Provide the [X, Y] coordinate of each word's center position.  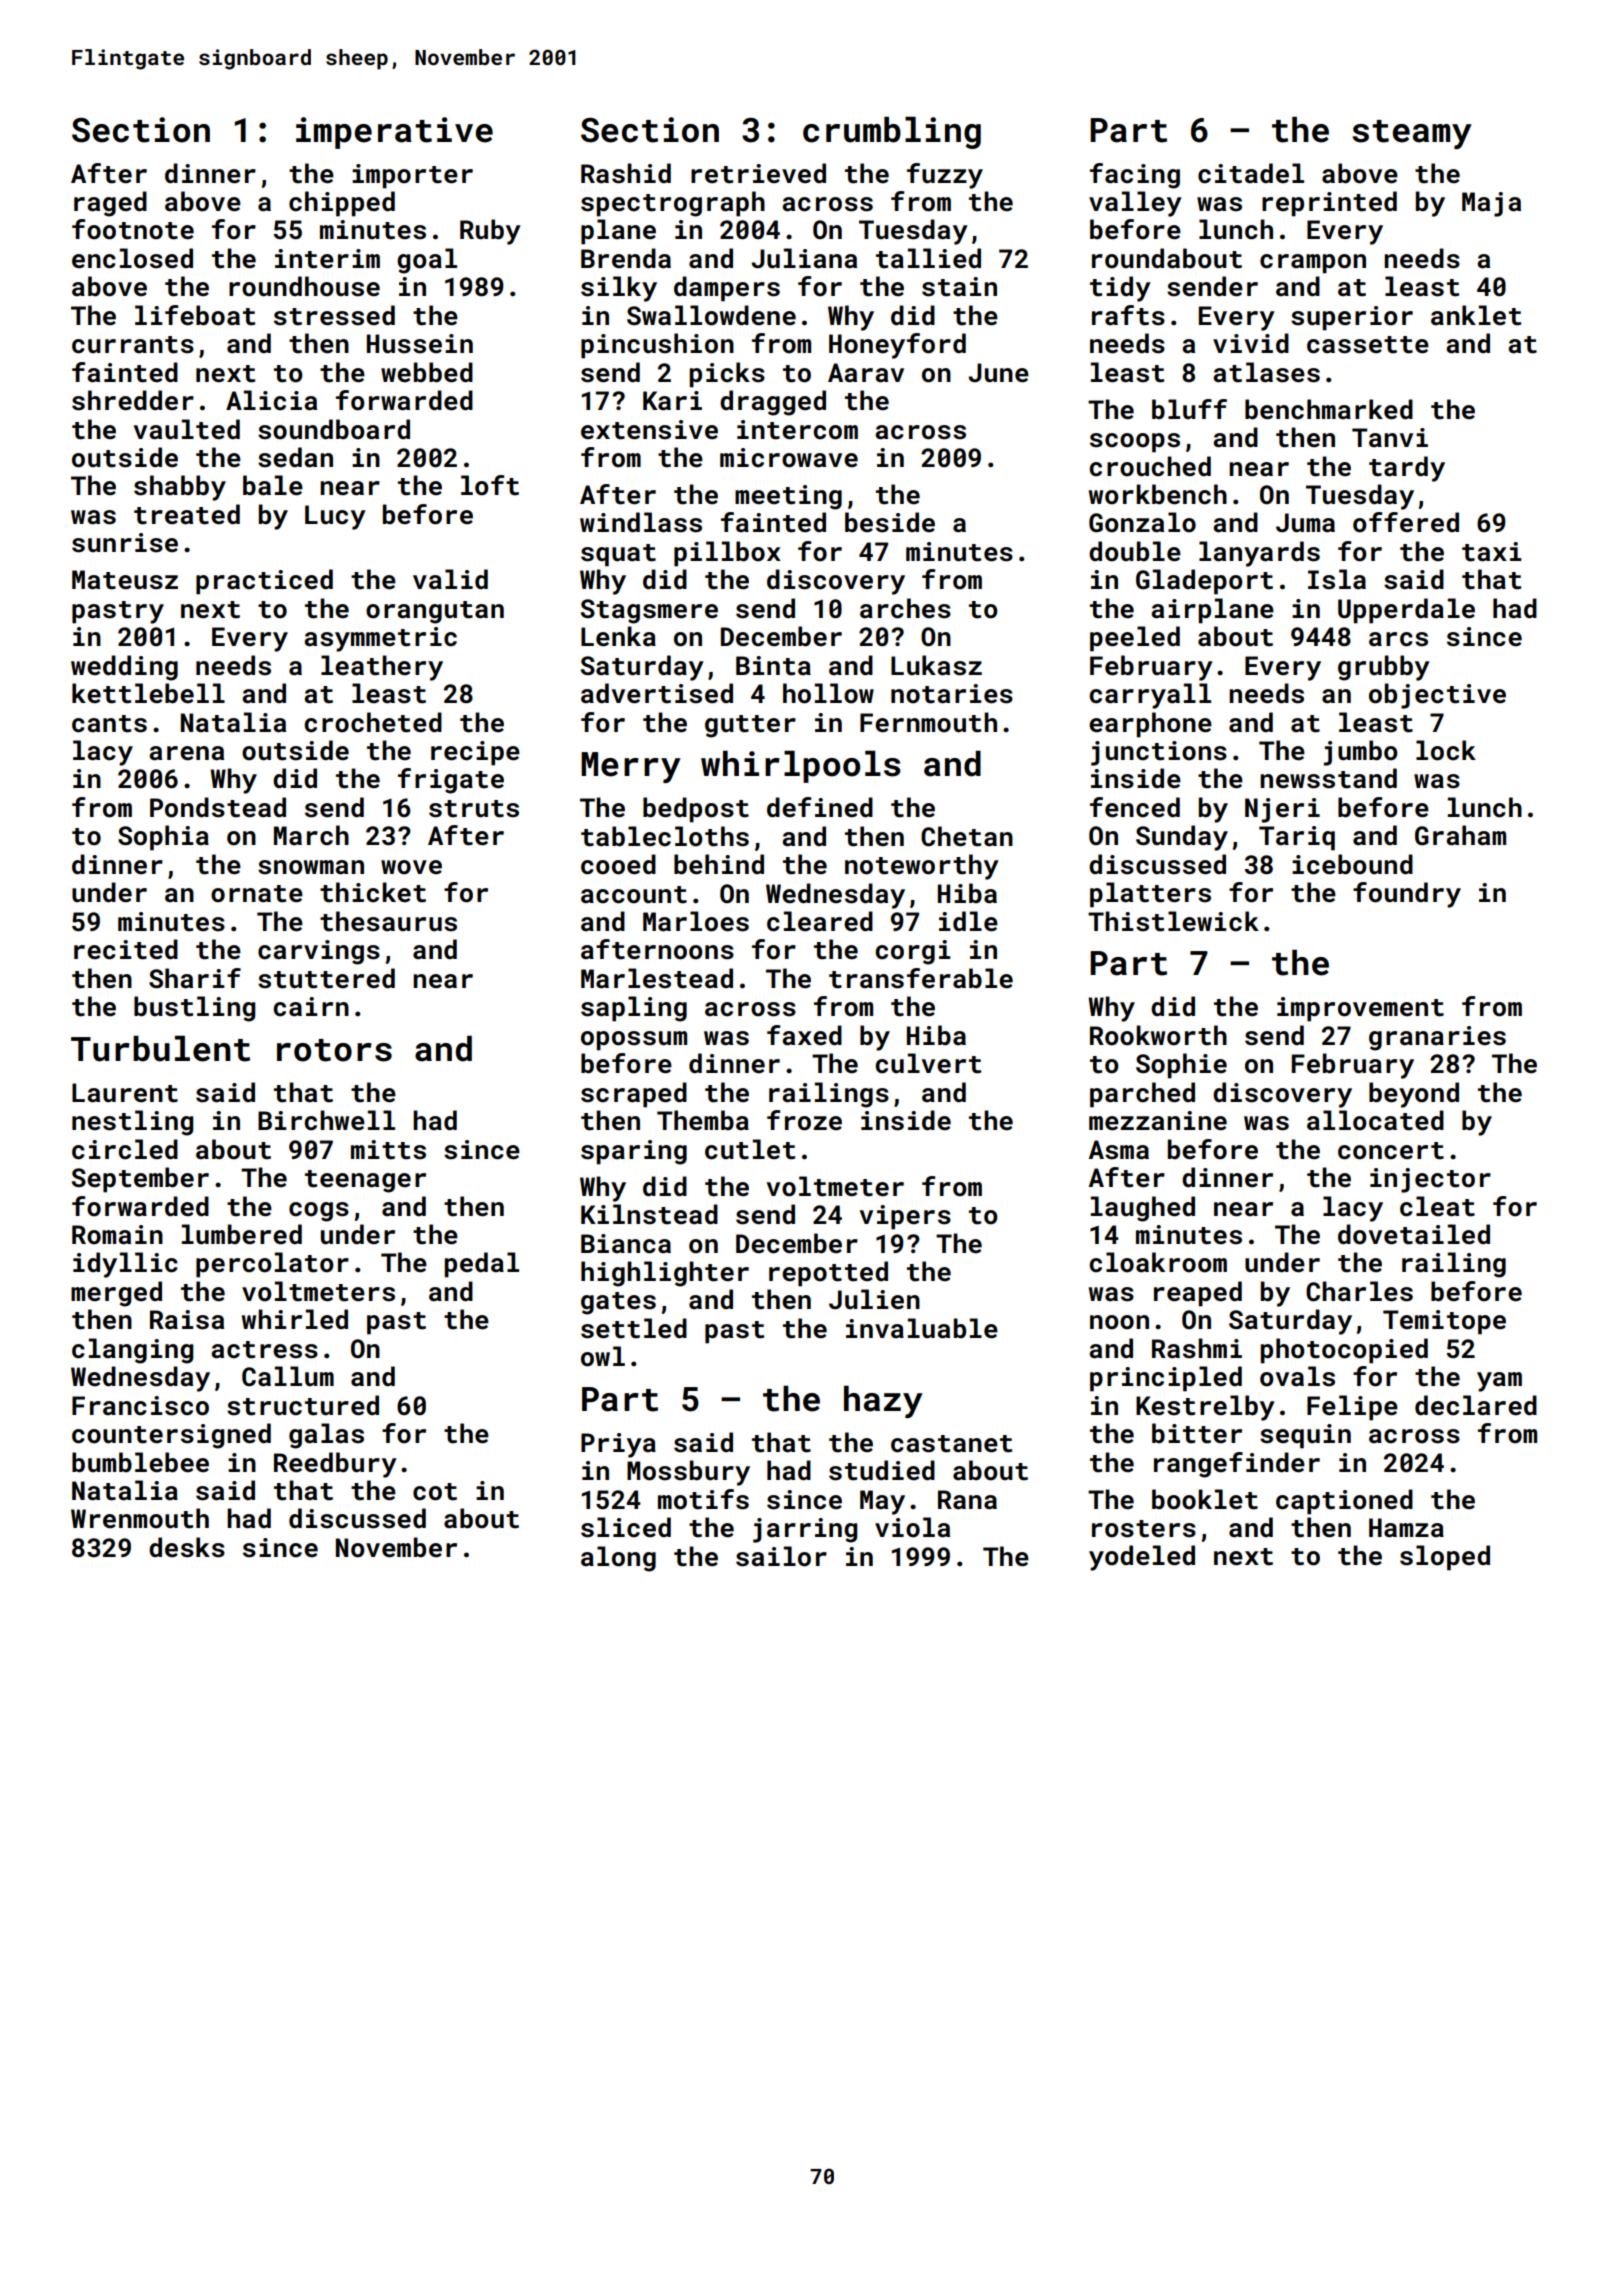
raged [110, 204]
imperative [394, 133]
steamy [1412, 134]
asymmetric [380, 639]
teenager [365, 1181]
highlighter [665, 1274]
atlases [1266, 372]
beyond [1414, 1095]
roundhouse [304, 286]
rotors [334, 1050]
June [998, 373]
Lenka [618, 636]
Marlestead [657, 978]
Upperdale [1406, 611]
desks [187, 1547]
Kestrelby [1205, 1408]
